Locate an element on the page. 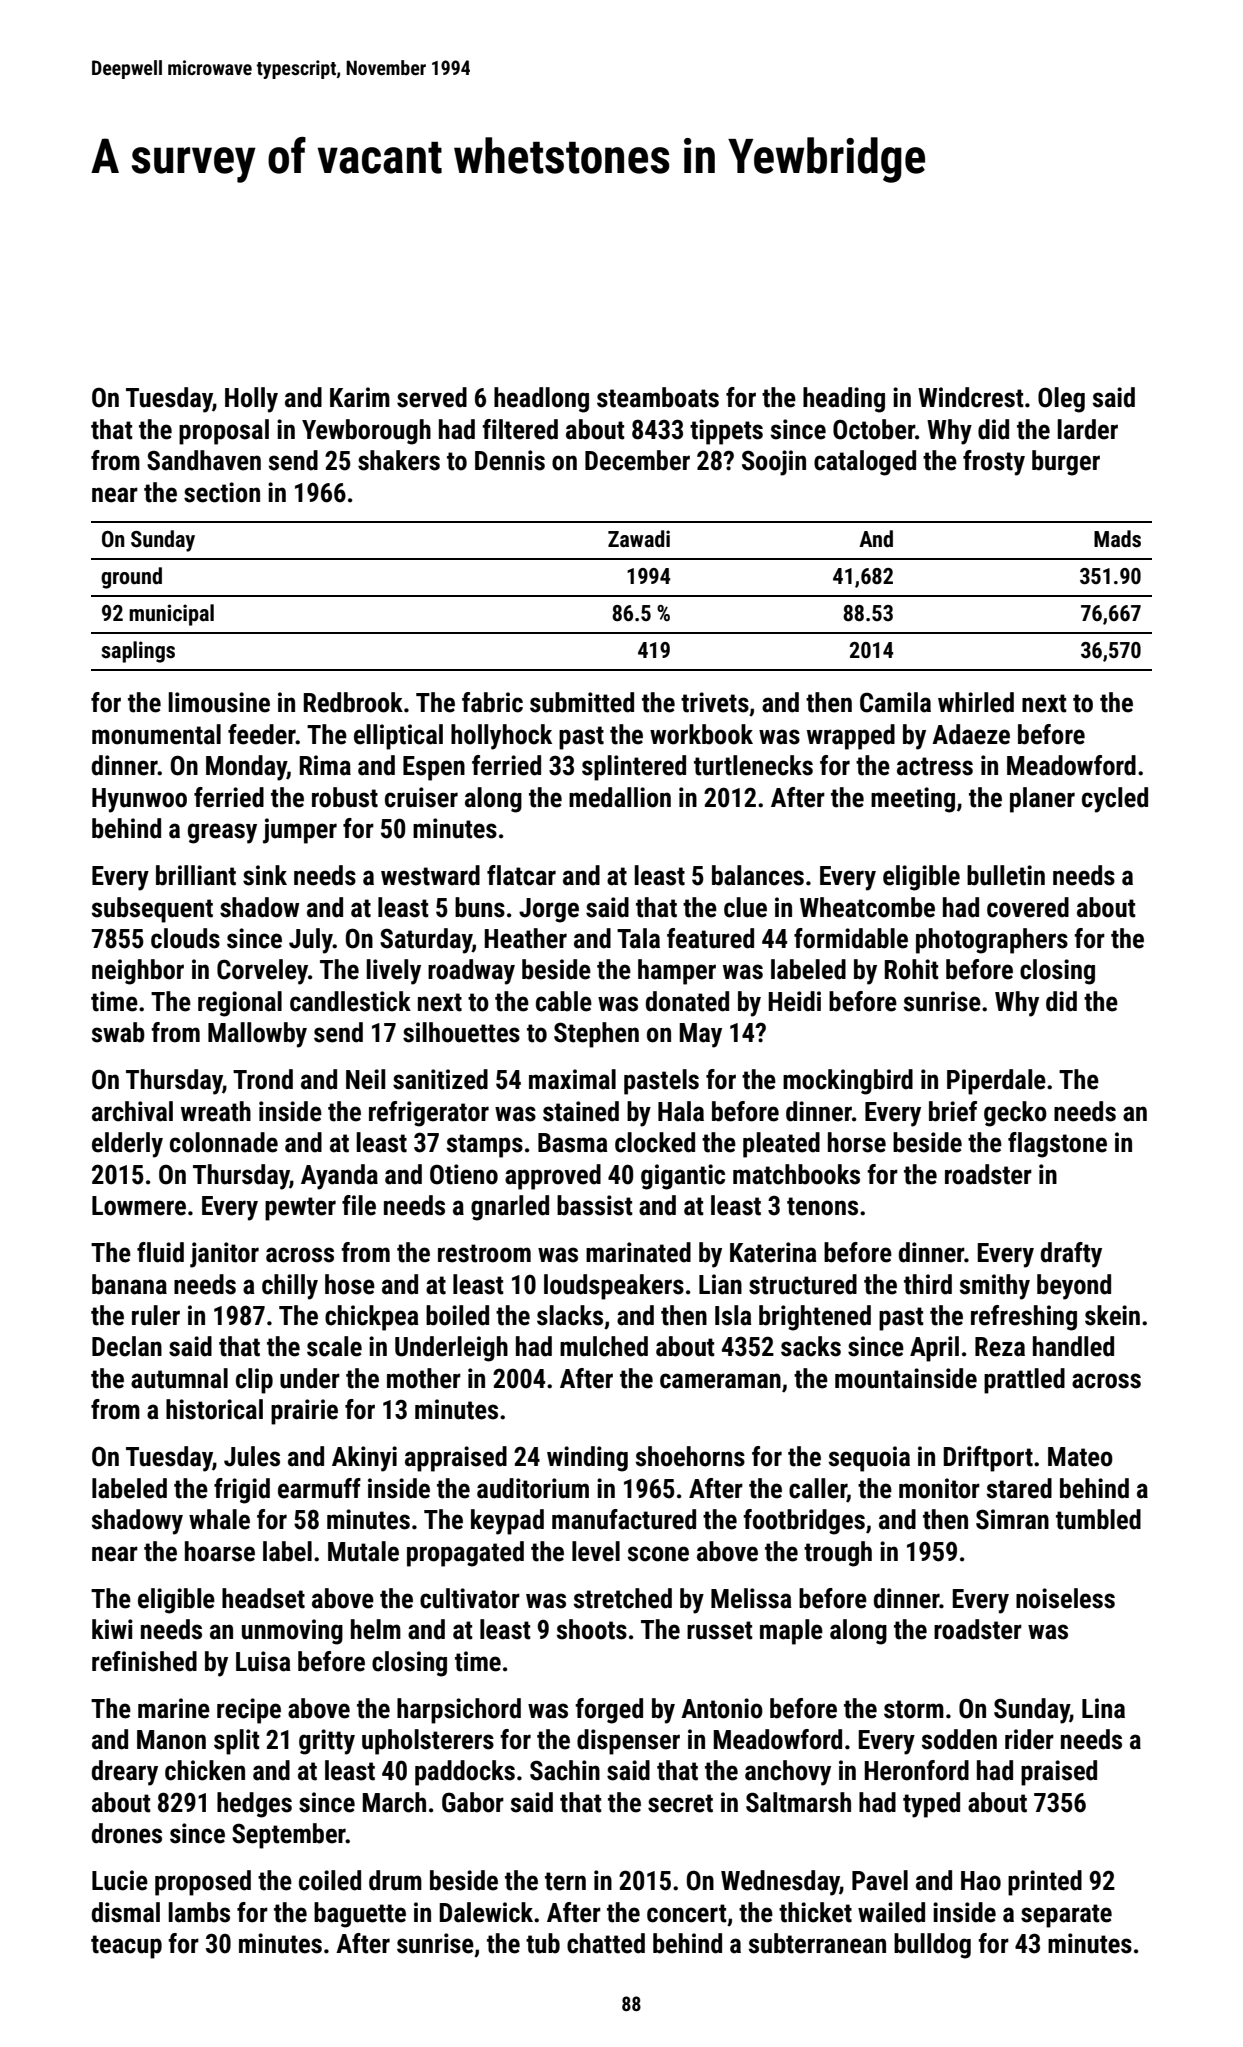 The image size is (1243, 2047). whale is located at coordinates (219, 1519).
